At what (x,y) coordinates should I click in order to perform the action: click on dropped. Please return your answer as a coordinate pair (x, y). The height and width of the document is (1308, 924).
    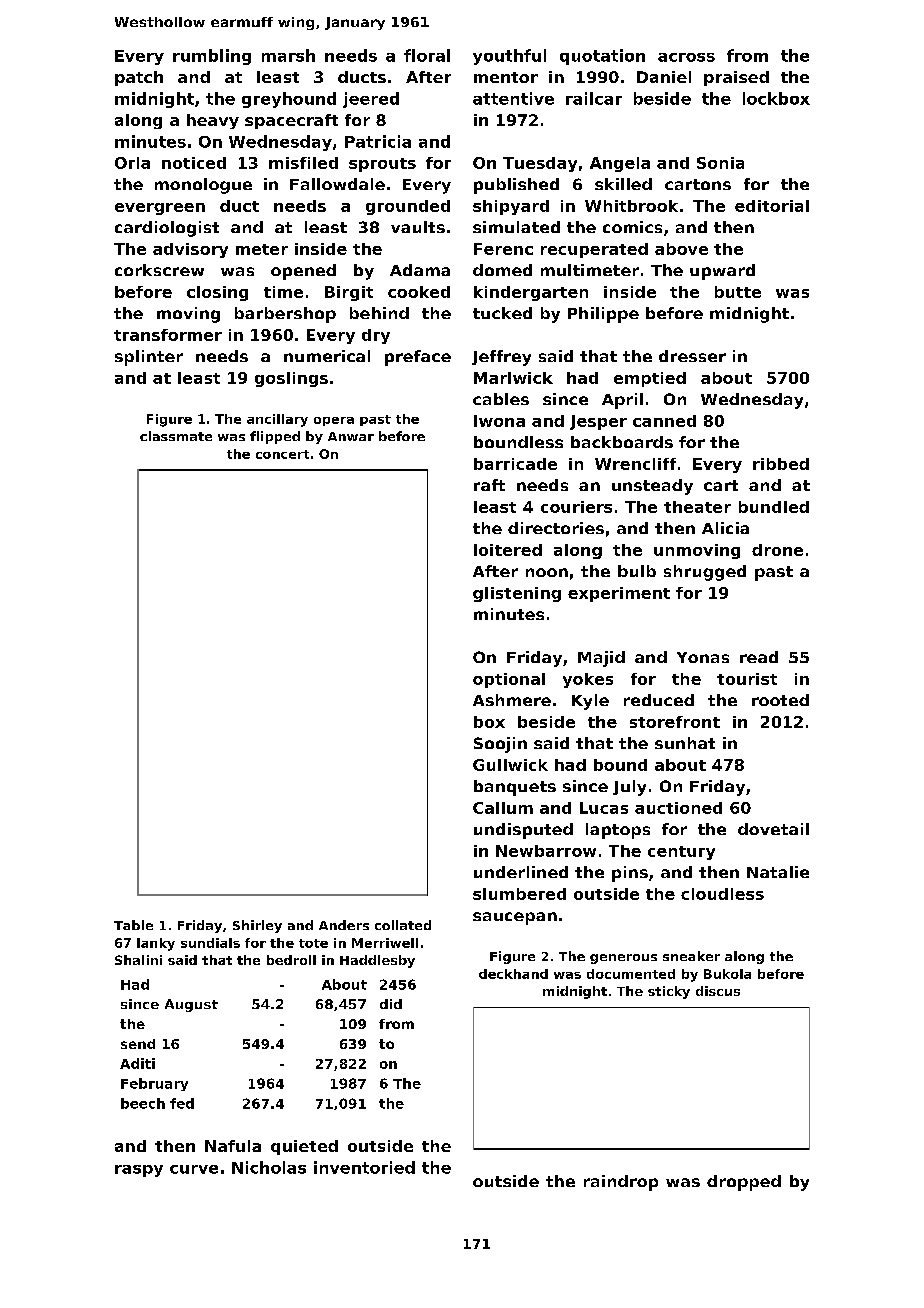
    Looking at the image, I should click on (744, 1183).
